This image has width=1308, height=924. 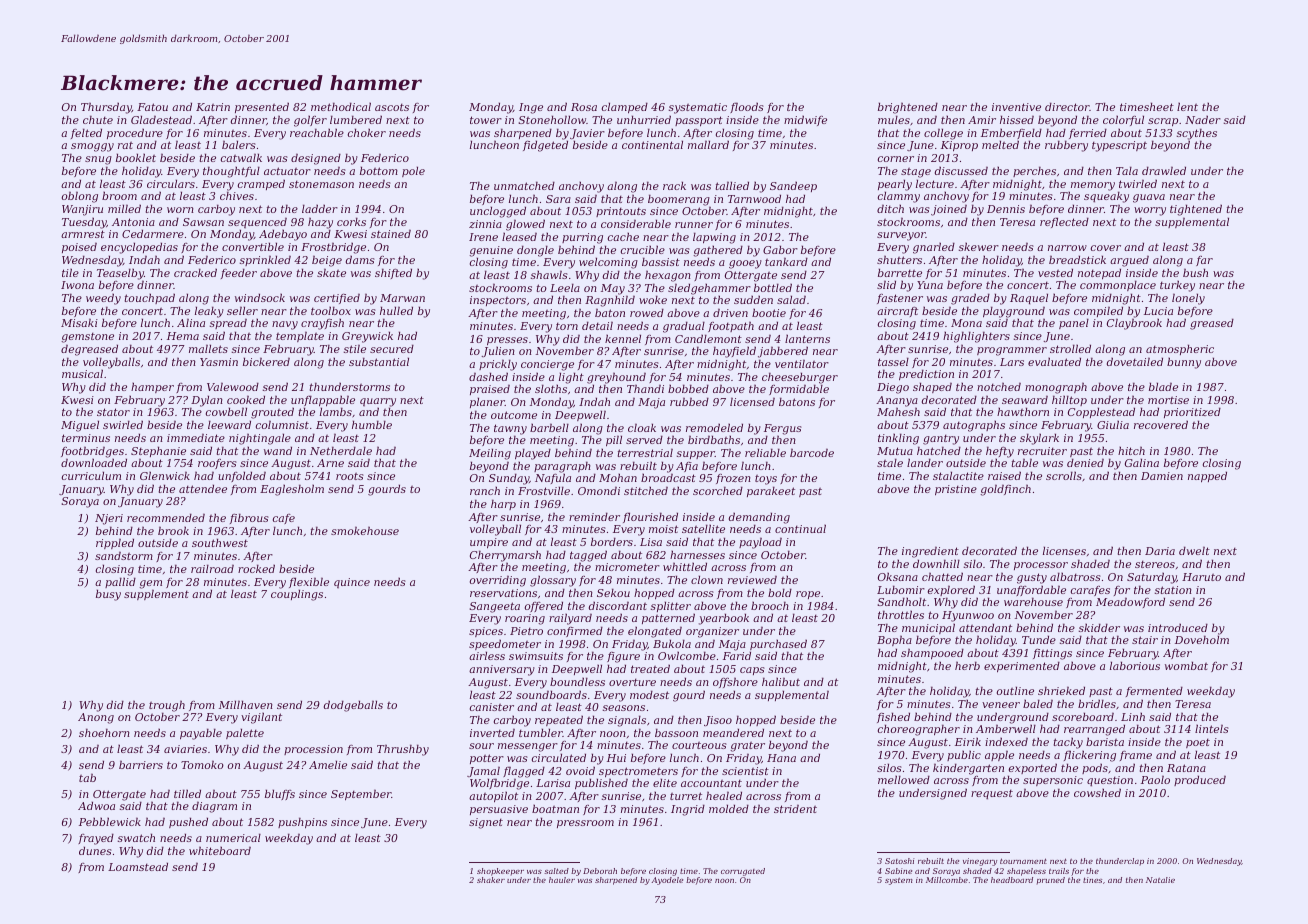 What do you see at coordinates (167, 706) in the image?
I see `trough` at bounding box center [167, 706].
